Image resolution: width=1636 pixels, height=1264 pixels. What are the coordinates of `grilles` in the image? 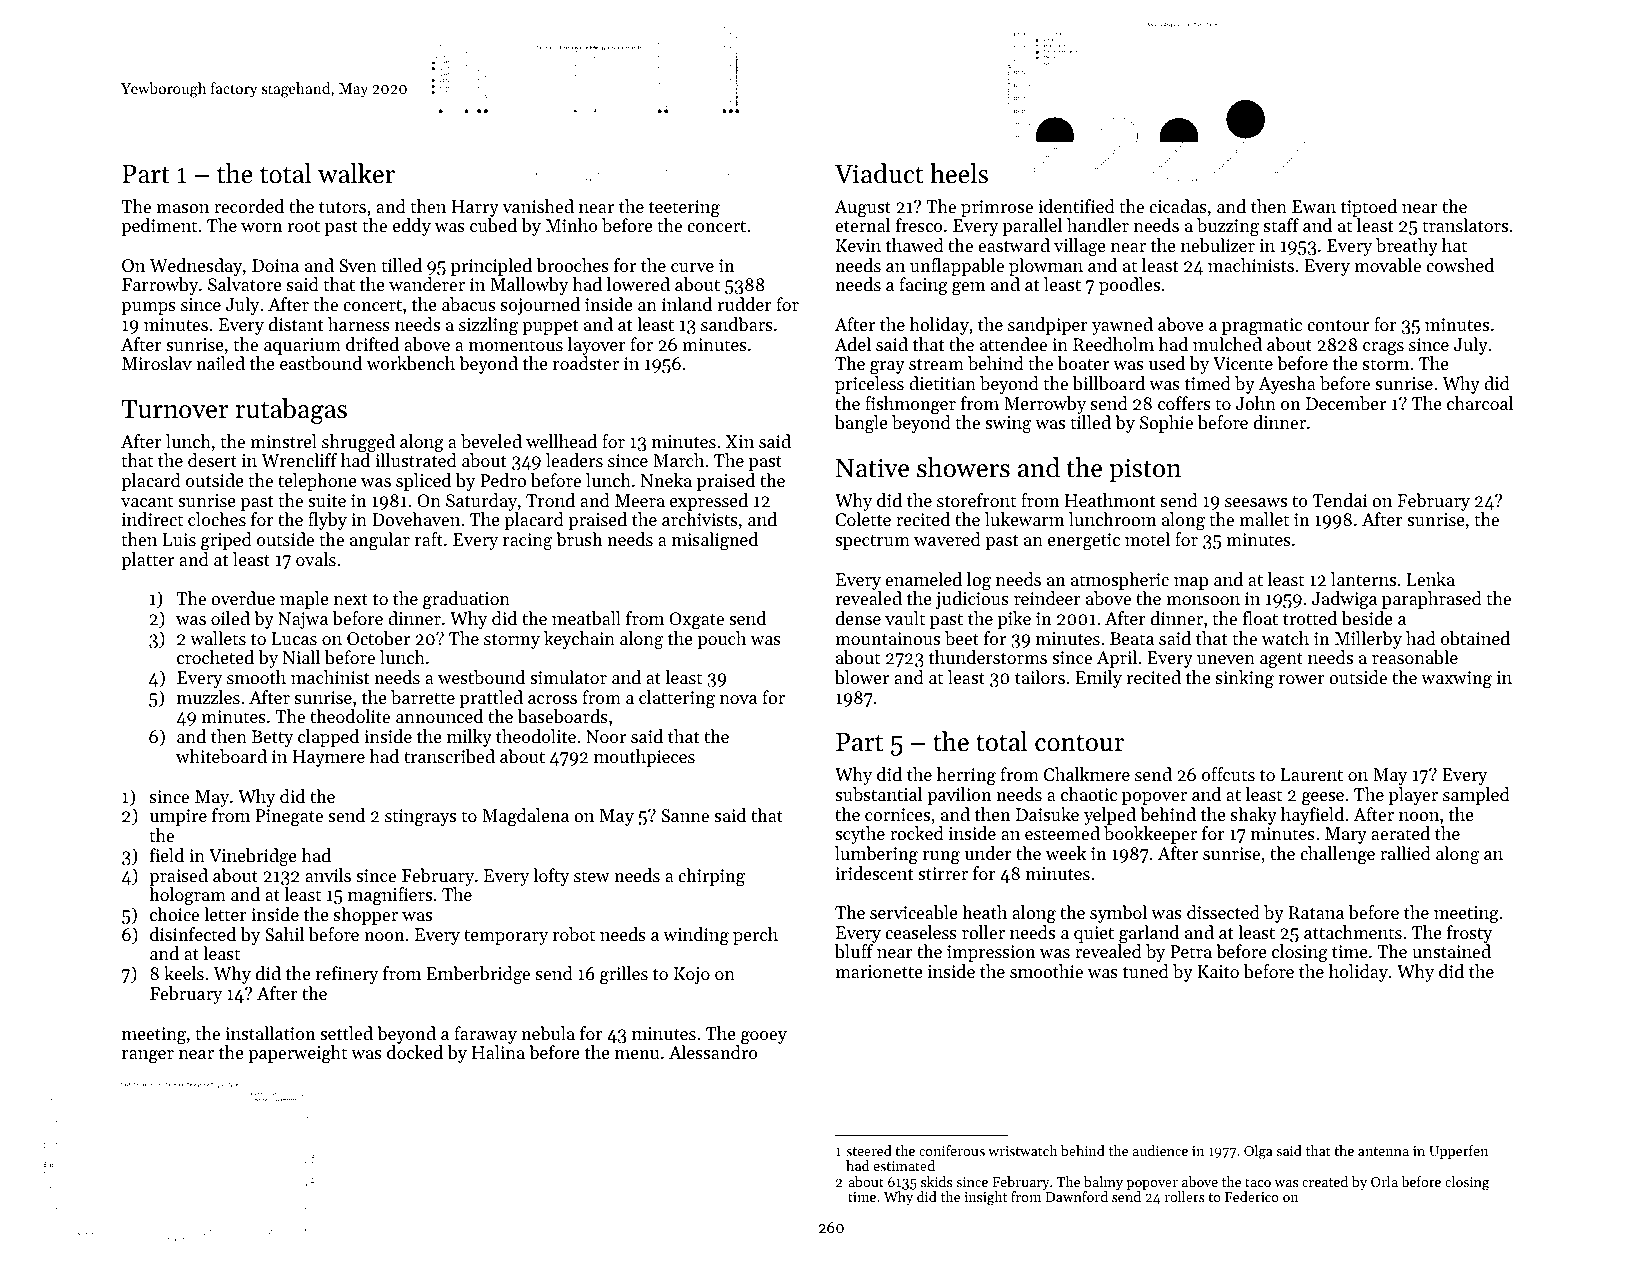 It's located at (624, 975).
